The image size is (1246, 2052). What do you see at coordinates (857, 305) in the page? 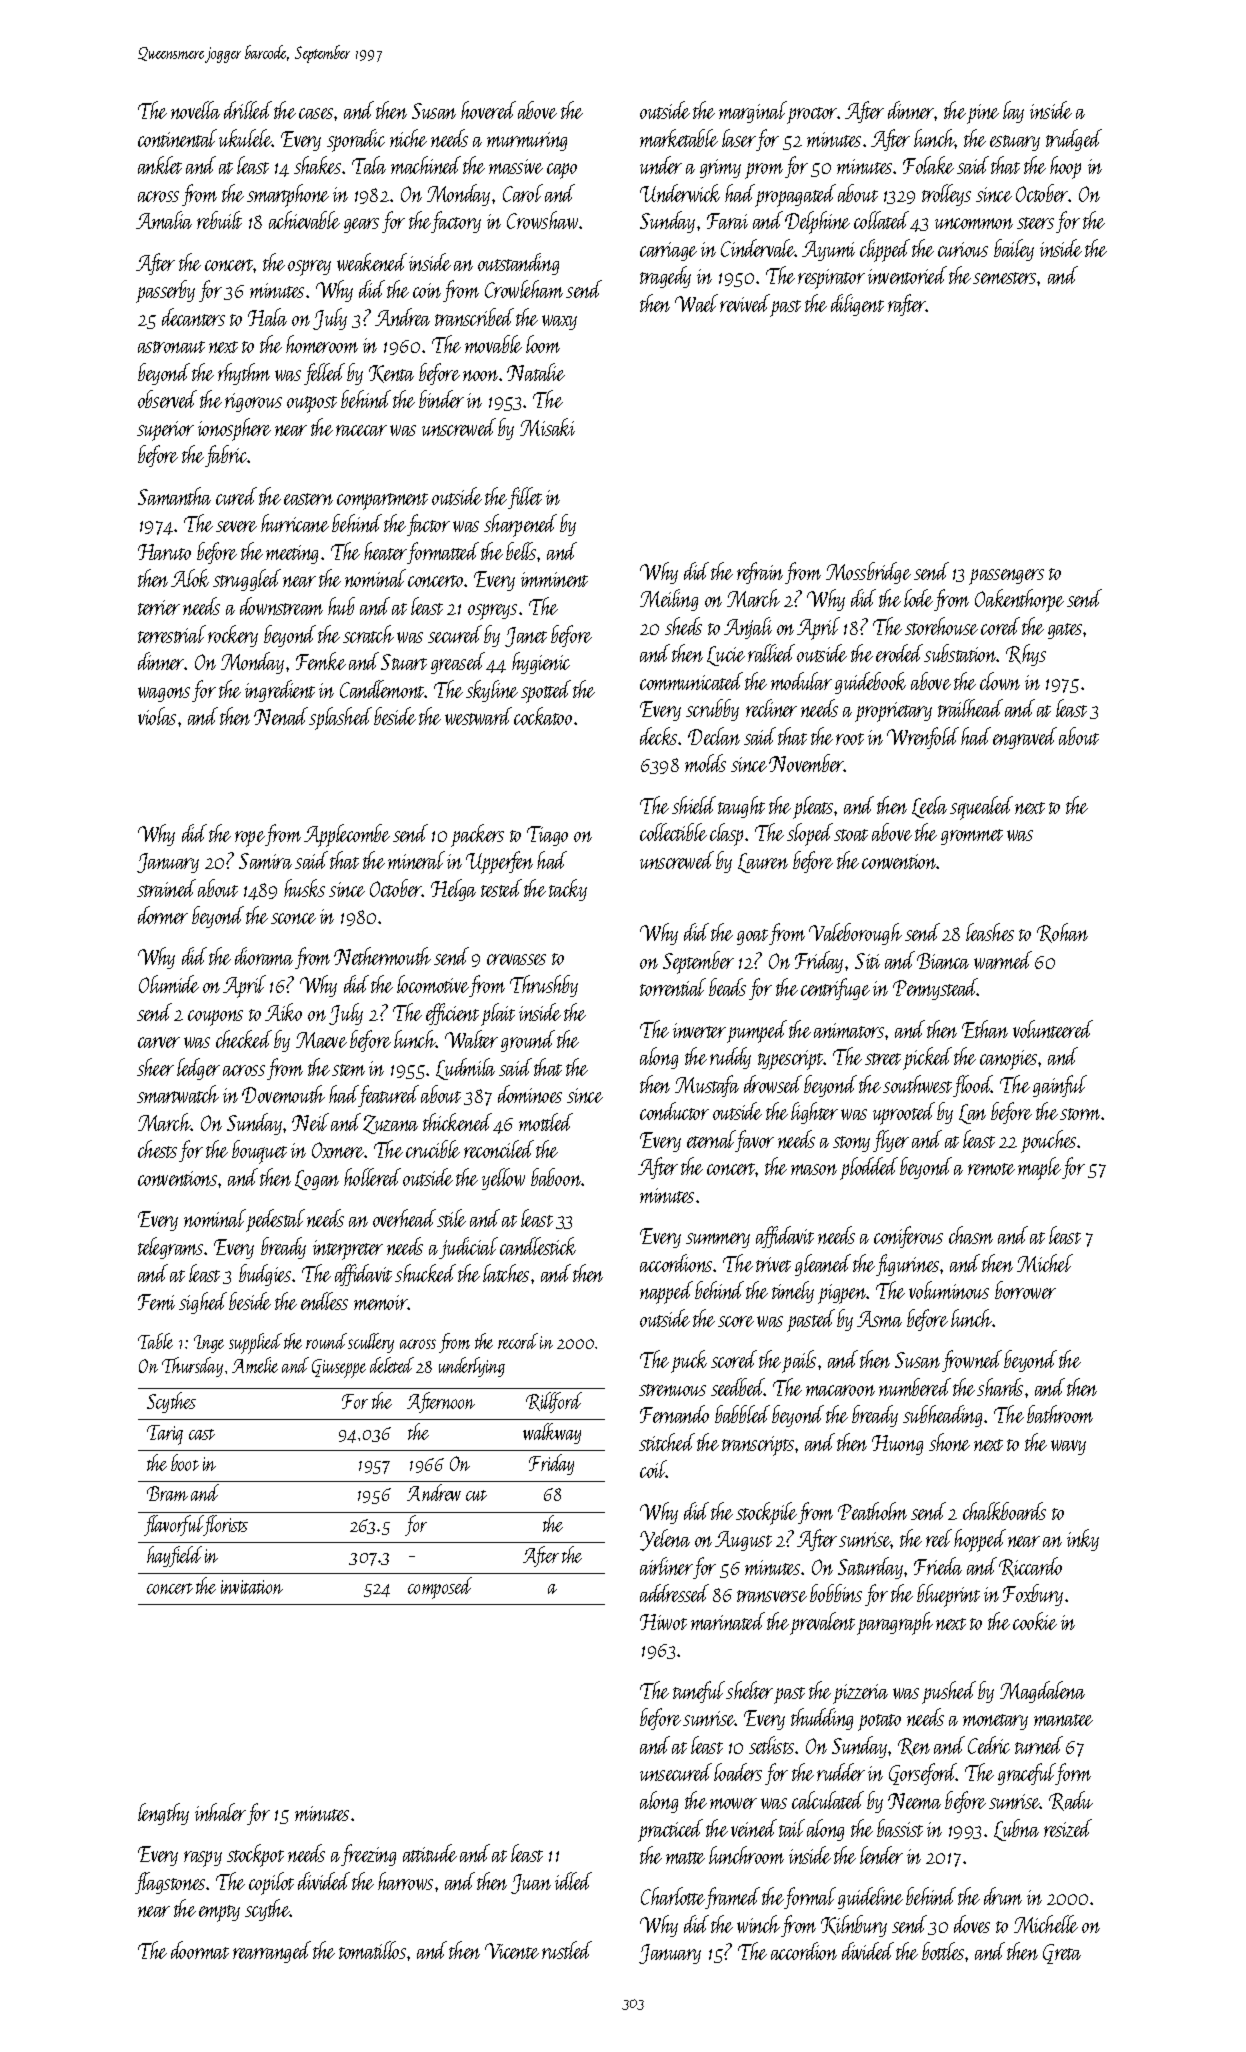
I see `diligent` at bounding box center [857, 305].
